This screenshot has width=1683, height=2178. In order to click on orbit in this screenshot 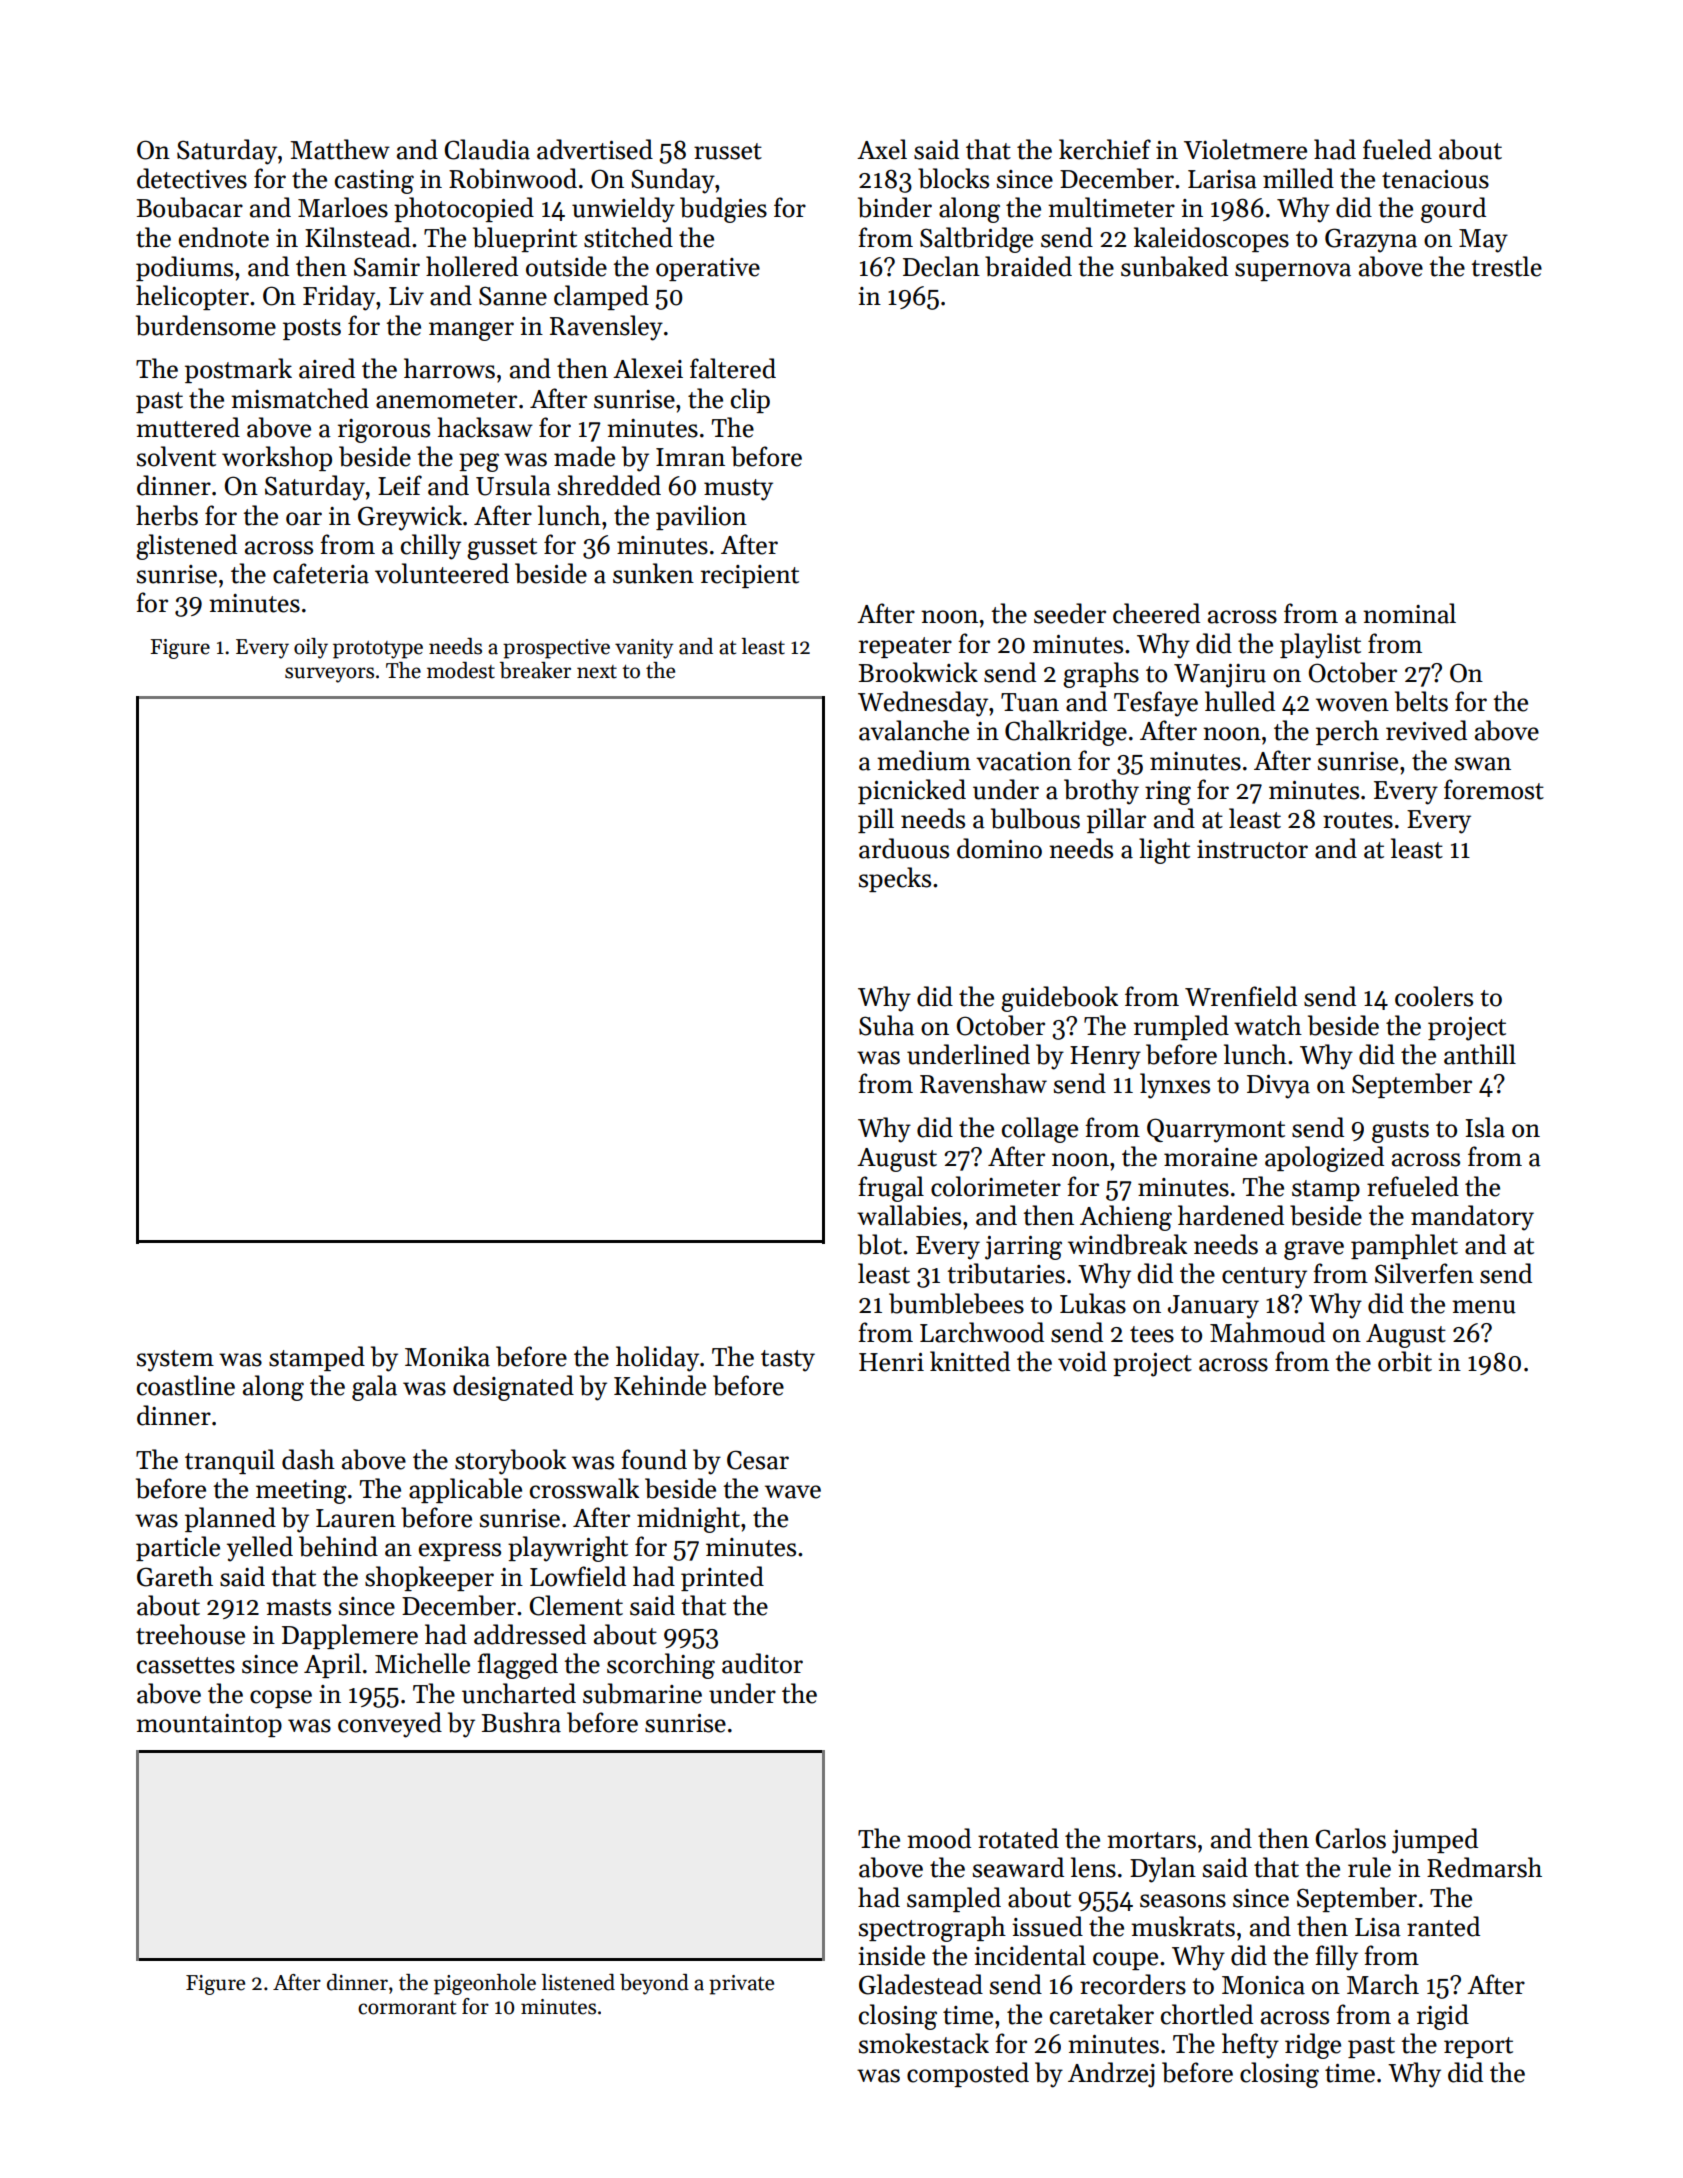, I will do `click(1405, 1361)`.
